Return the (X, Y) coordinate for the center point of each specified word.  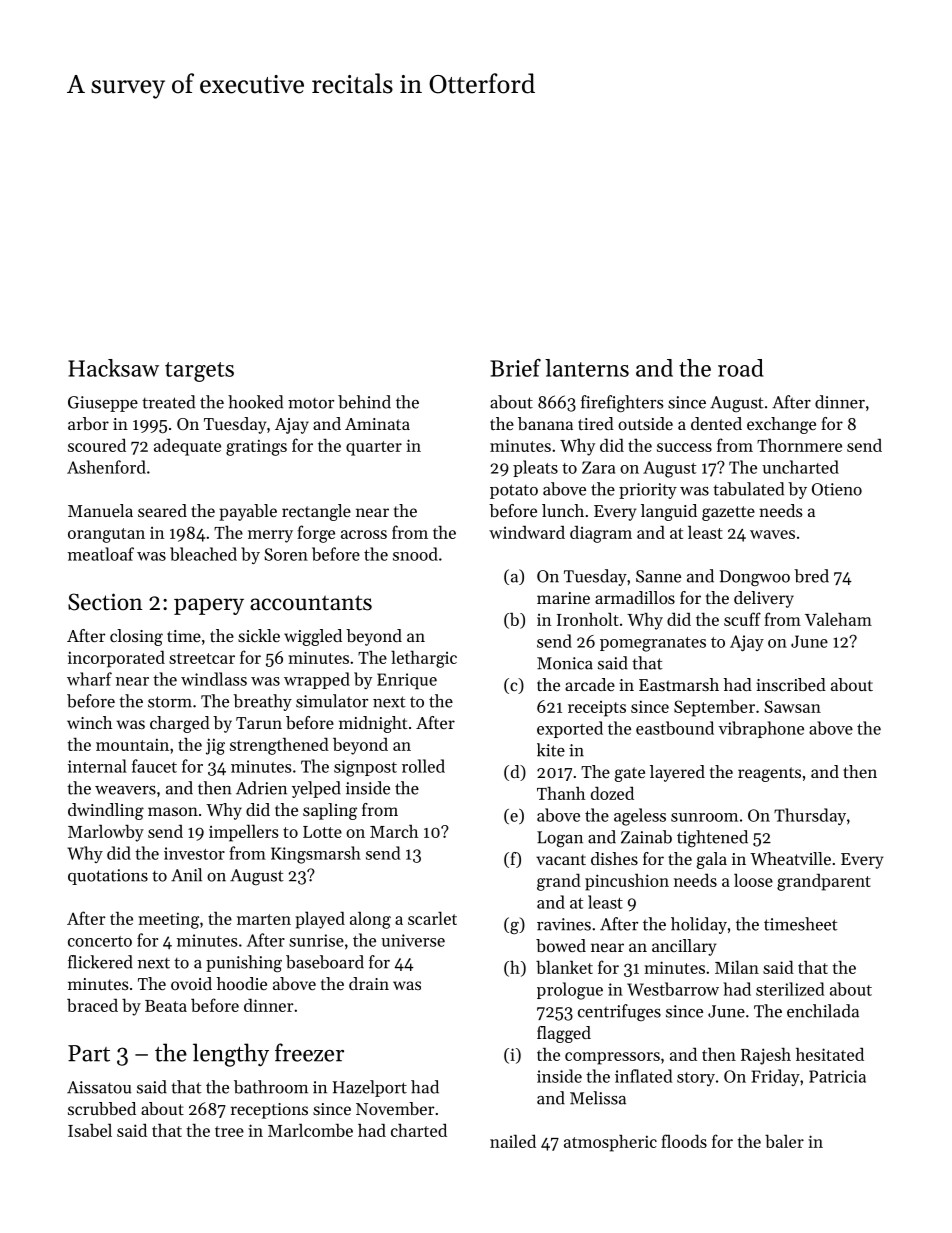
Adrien (261, 788)
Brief (515, 368)
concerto (100, 941)
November (395, 1108)
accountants (311, 603)
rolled (423, 766)
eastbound (675, 728)
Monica (565, 663)
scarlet (432, 918)
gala (712, 860)
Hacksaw (113, 368)
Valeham (838, 619)
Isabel (90, 1130)
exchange (781, 425)
